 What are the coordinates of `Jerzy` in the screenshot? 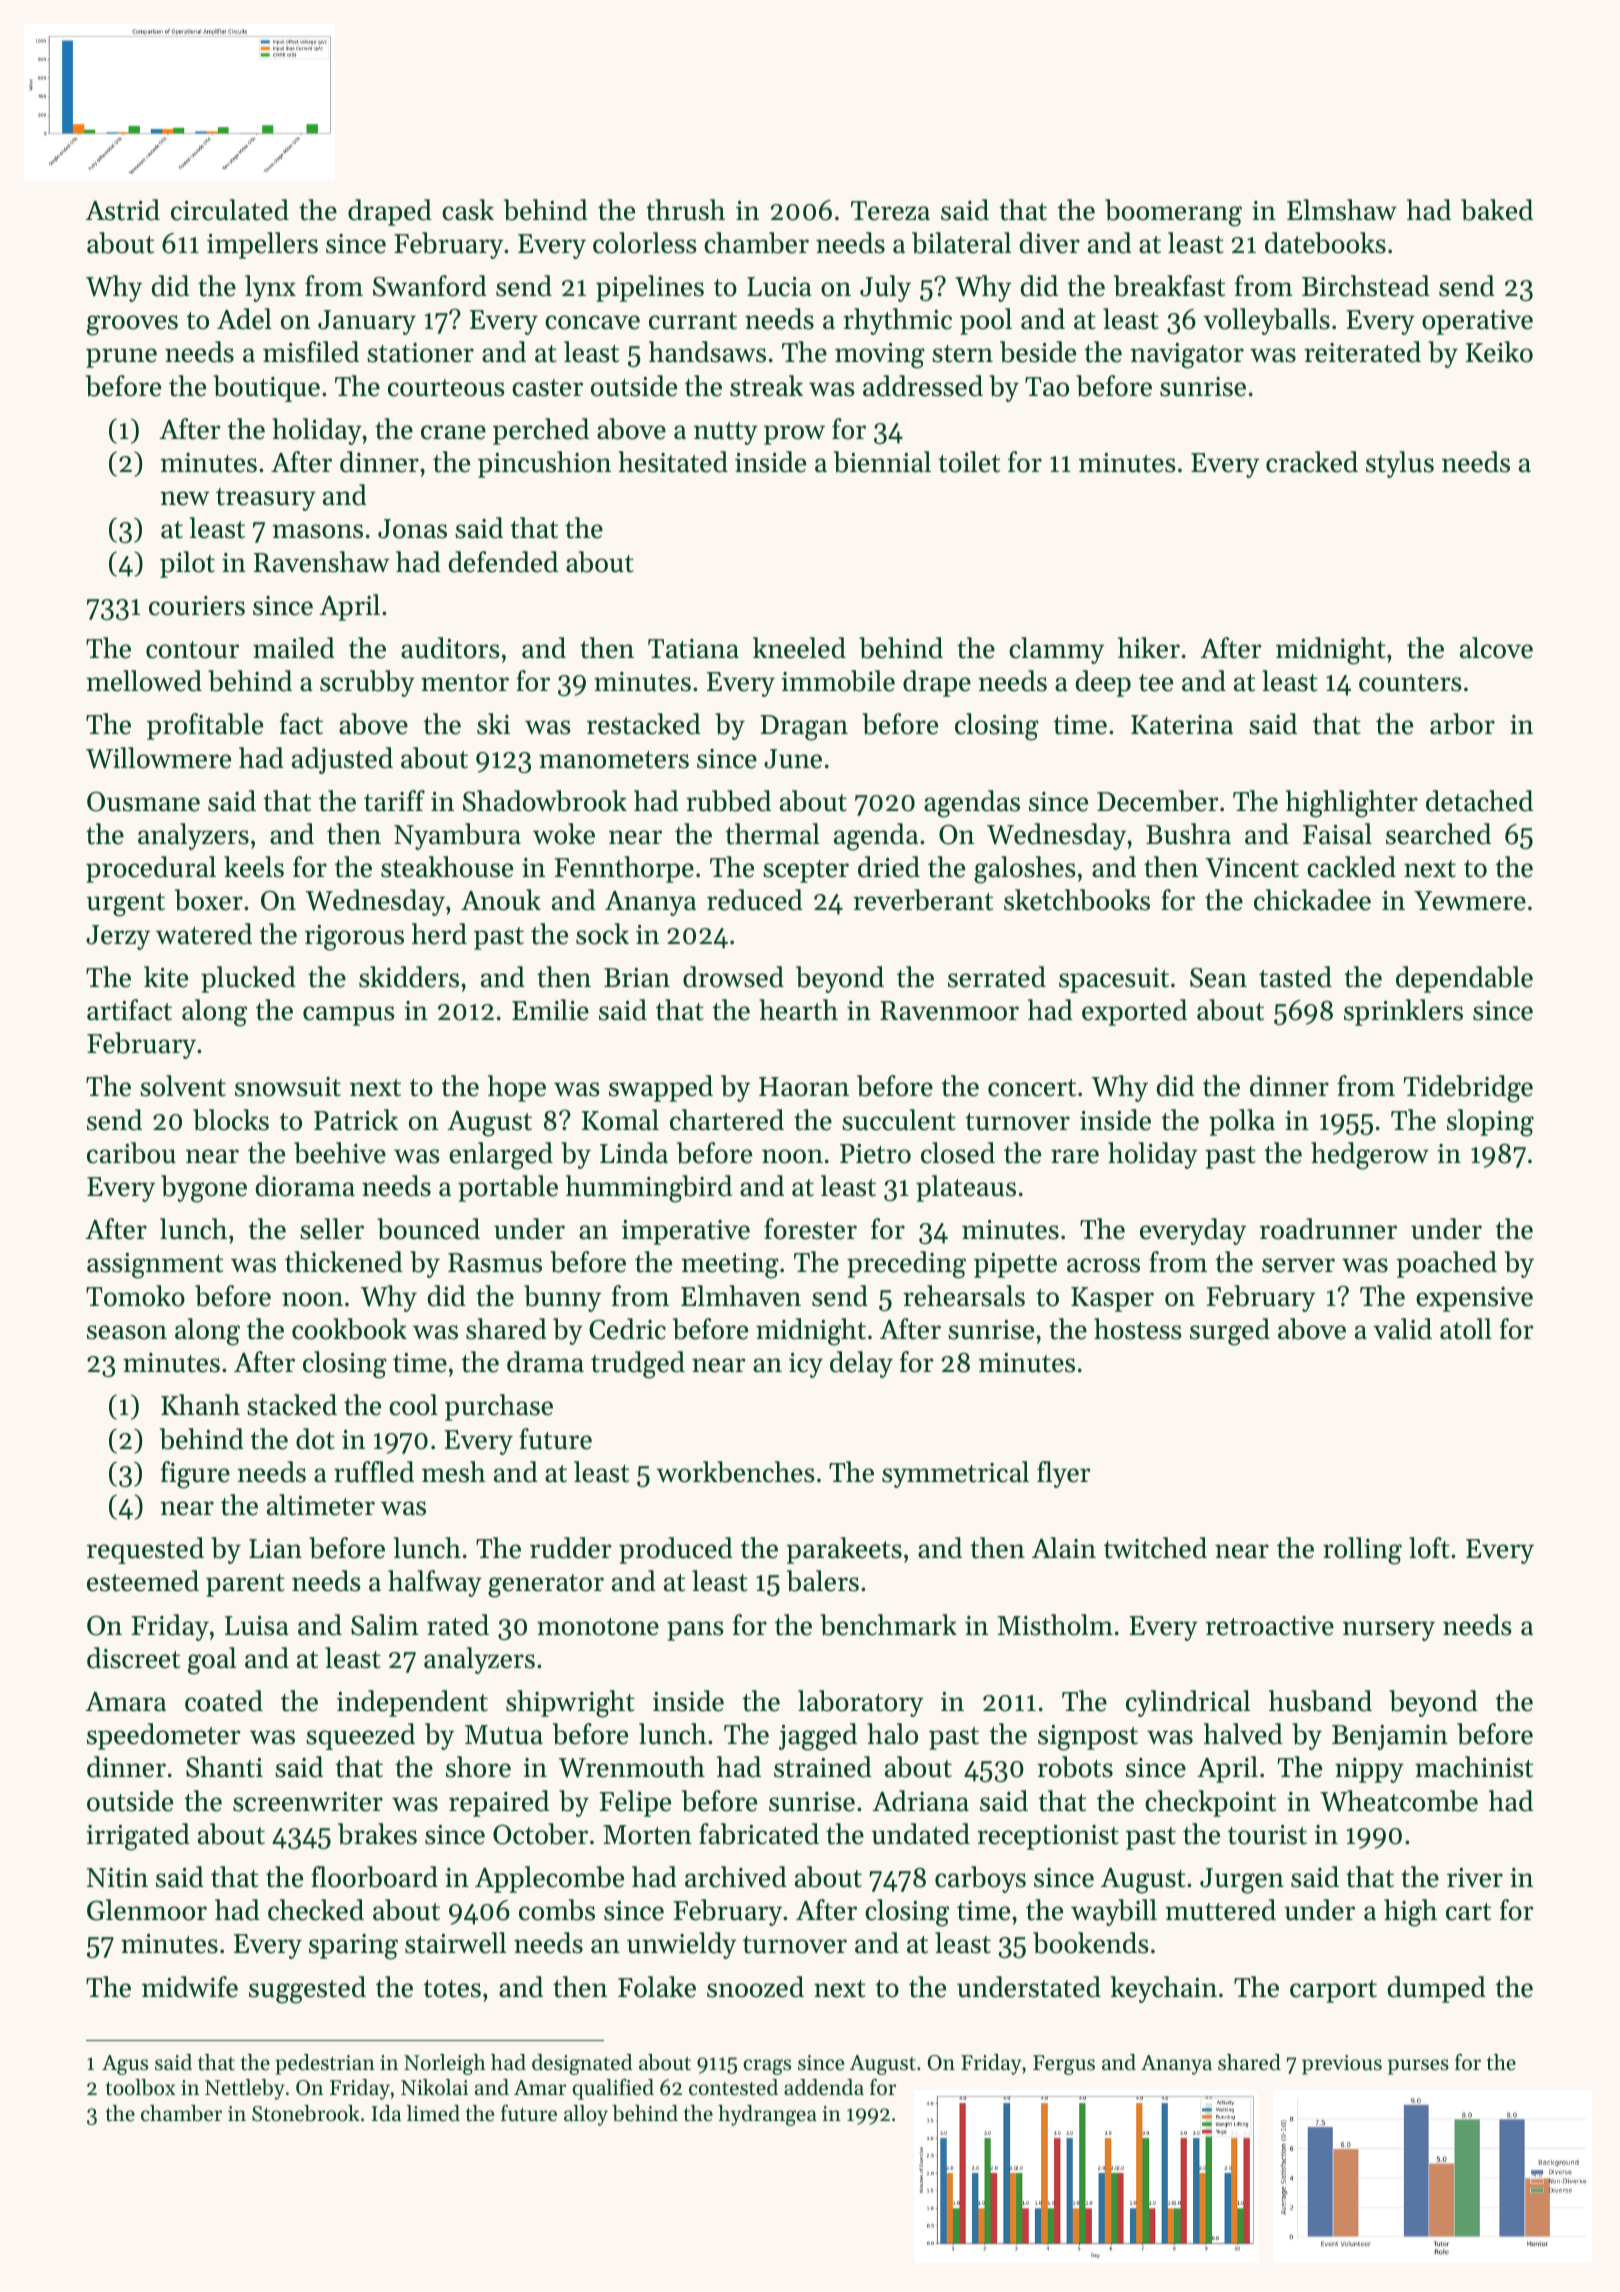 It's located at (118, 937).
